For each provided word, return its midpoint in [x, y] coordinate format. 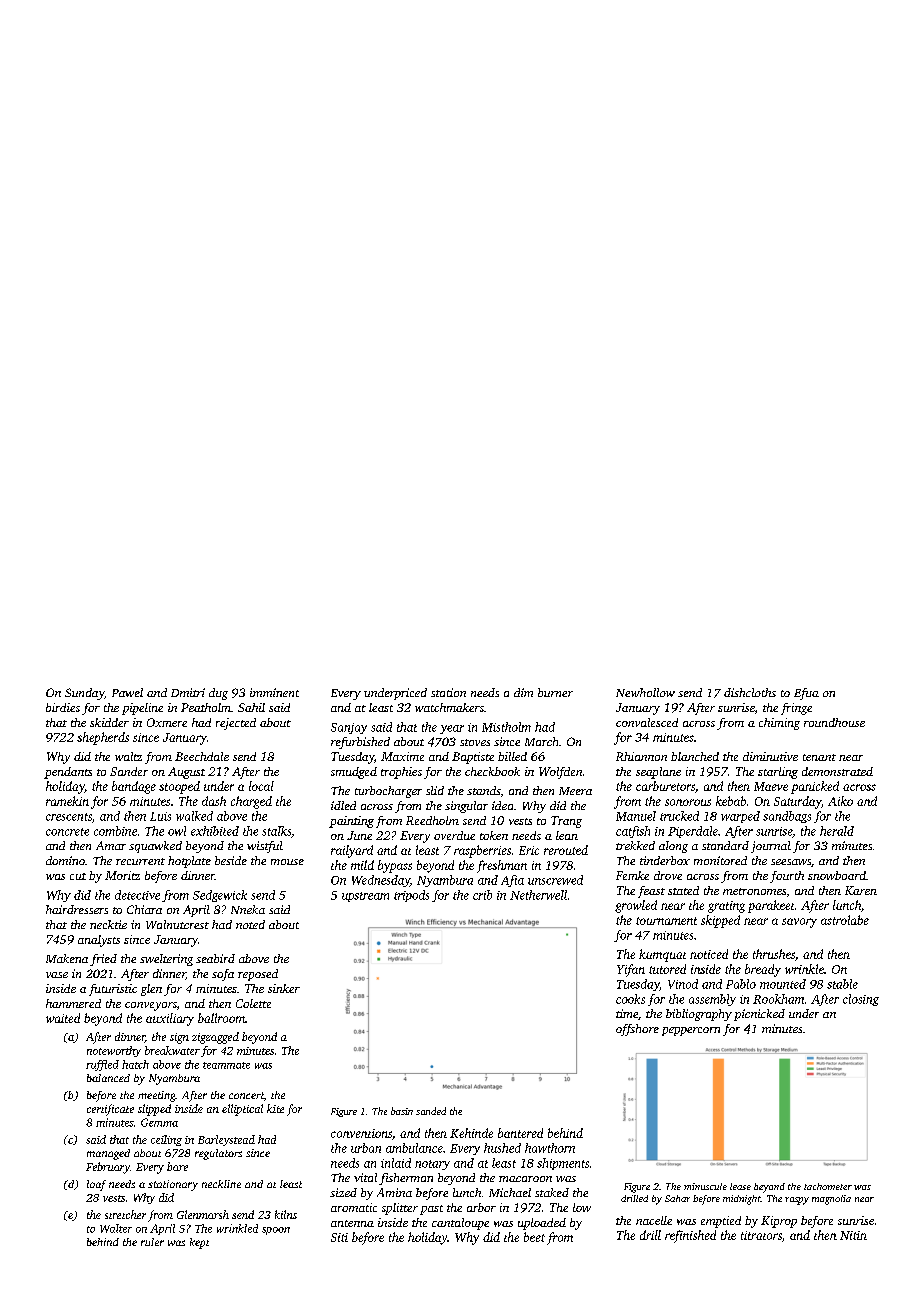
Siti [339, 1237]
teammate [226, 1065]
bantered [520, 1133]
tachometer [828, 1186]
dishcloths [750, 692]
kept [199, 1243]
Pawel [127, 692]
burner [555, 692]
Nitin [853, 1235]
